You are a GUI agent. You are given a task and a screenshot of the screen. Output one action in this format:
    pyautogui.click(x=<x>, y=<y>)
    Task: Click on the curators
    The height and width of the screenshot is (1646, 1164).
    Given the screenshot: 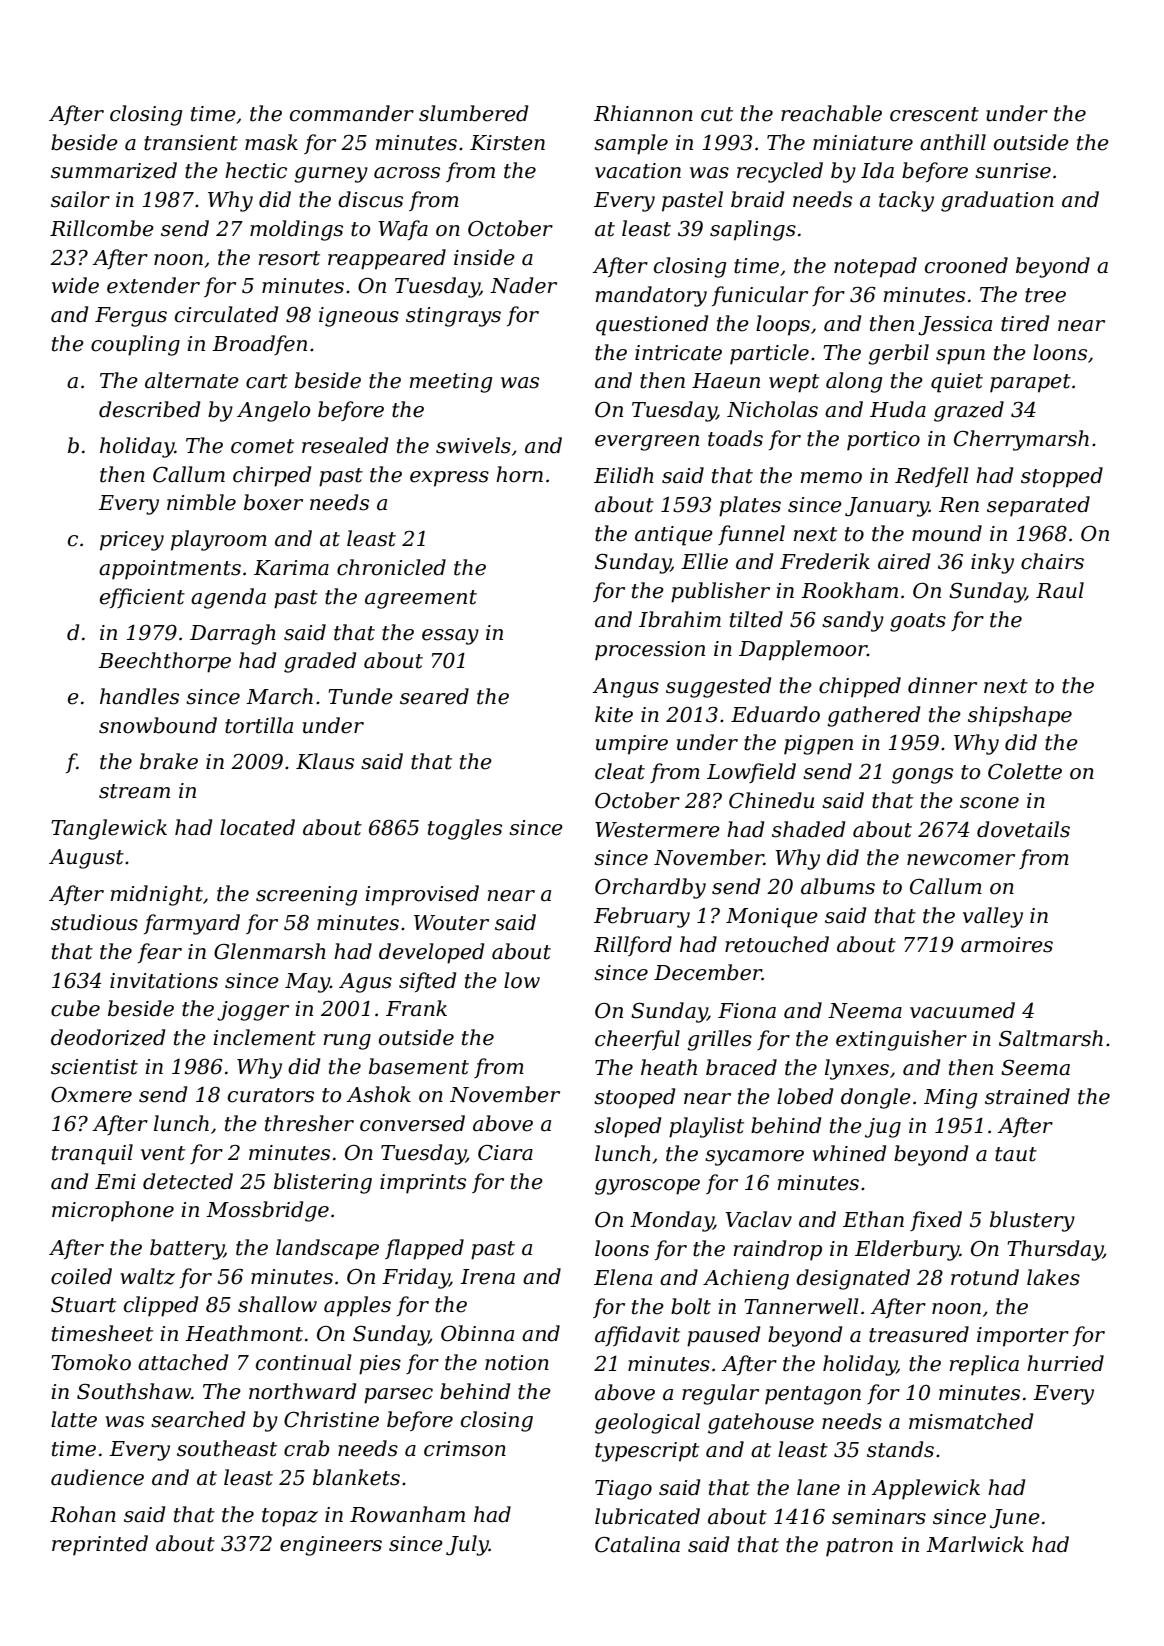 What is the action you would take?
    pyautogui.click(x=271, y=1095)
